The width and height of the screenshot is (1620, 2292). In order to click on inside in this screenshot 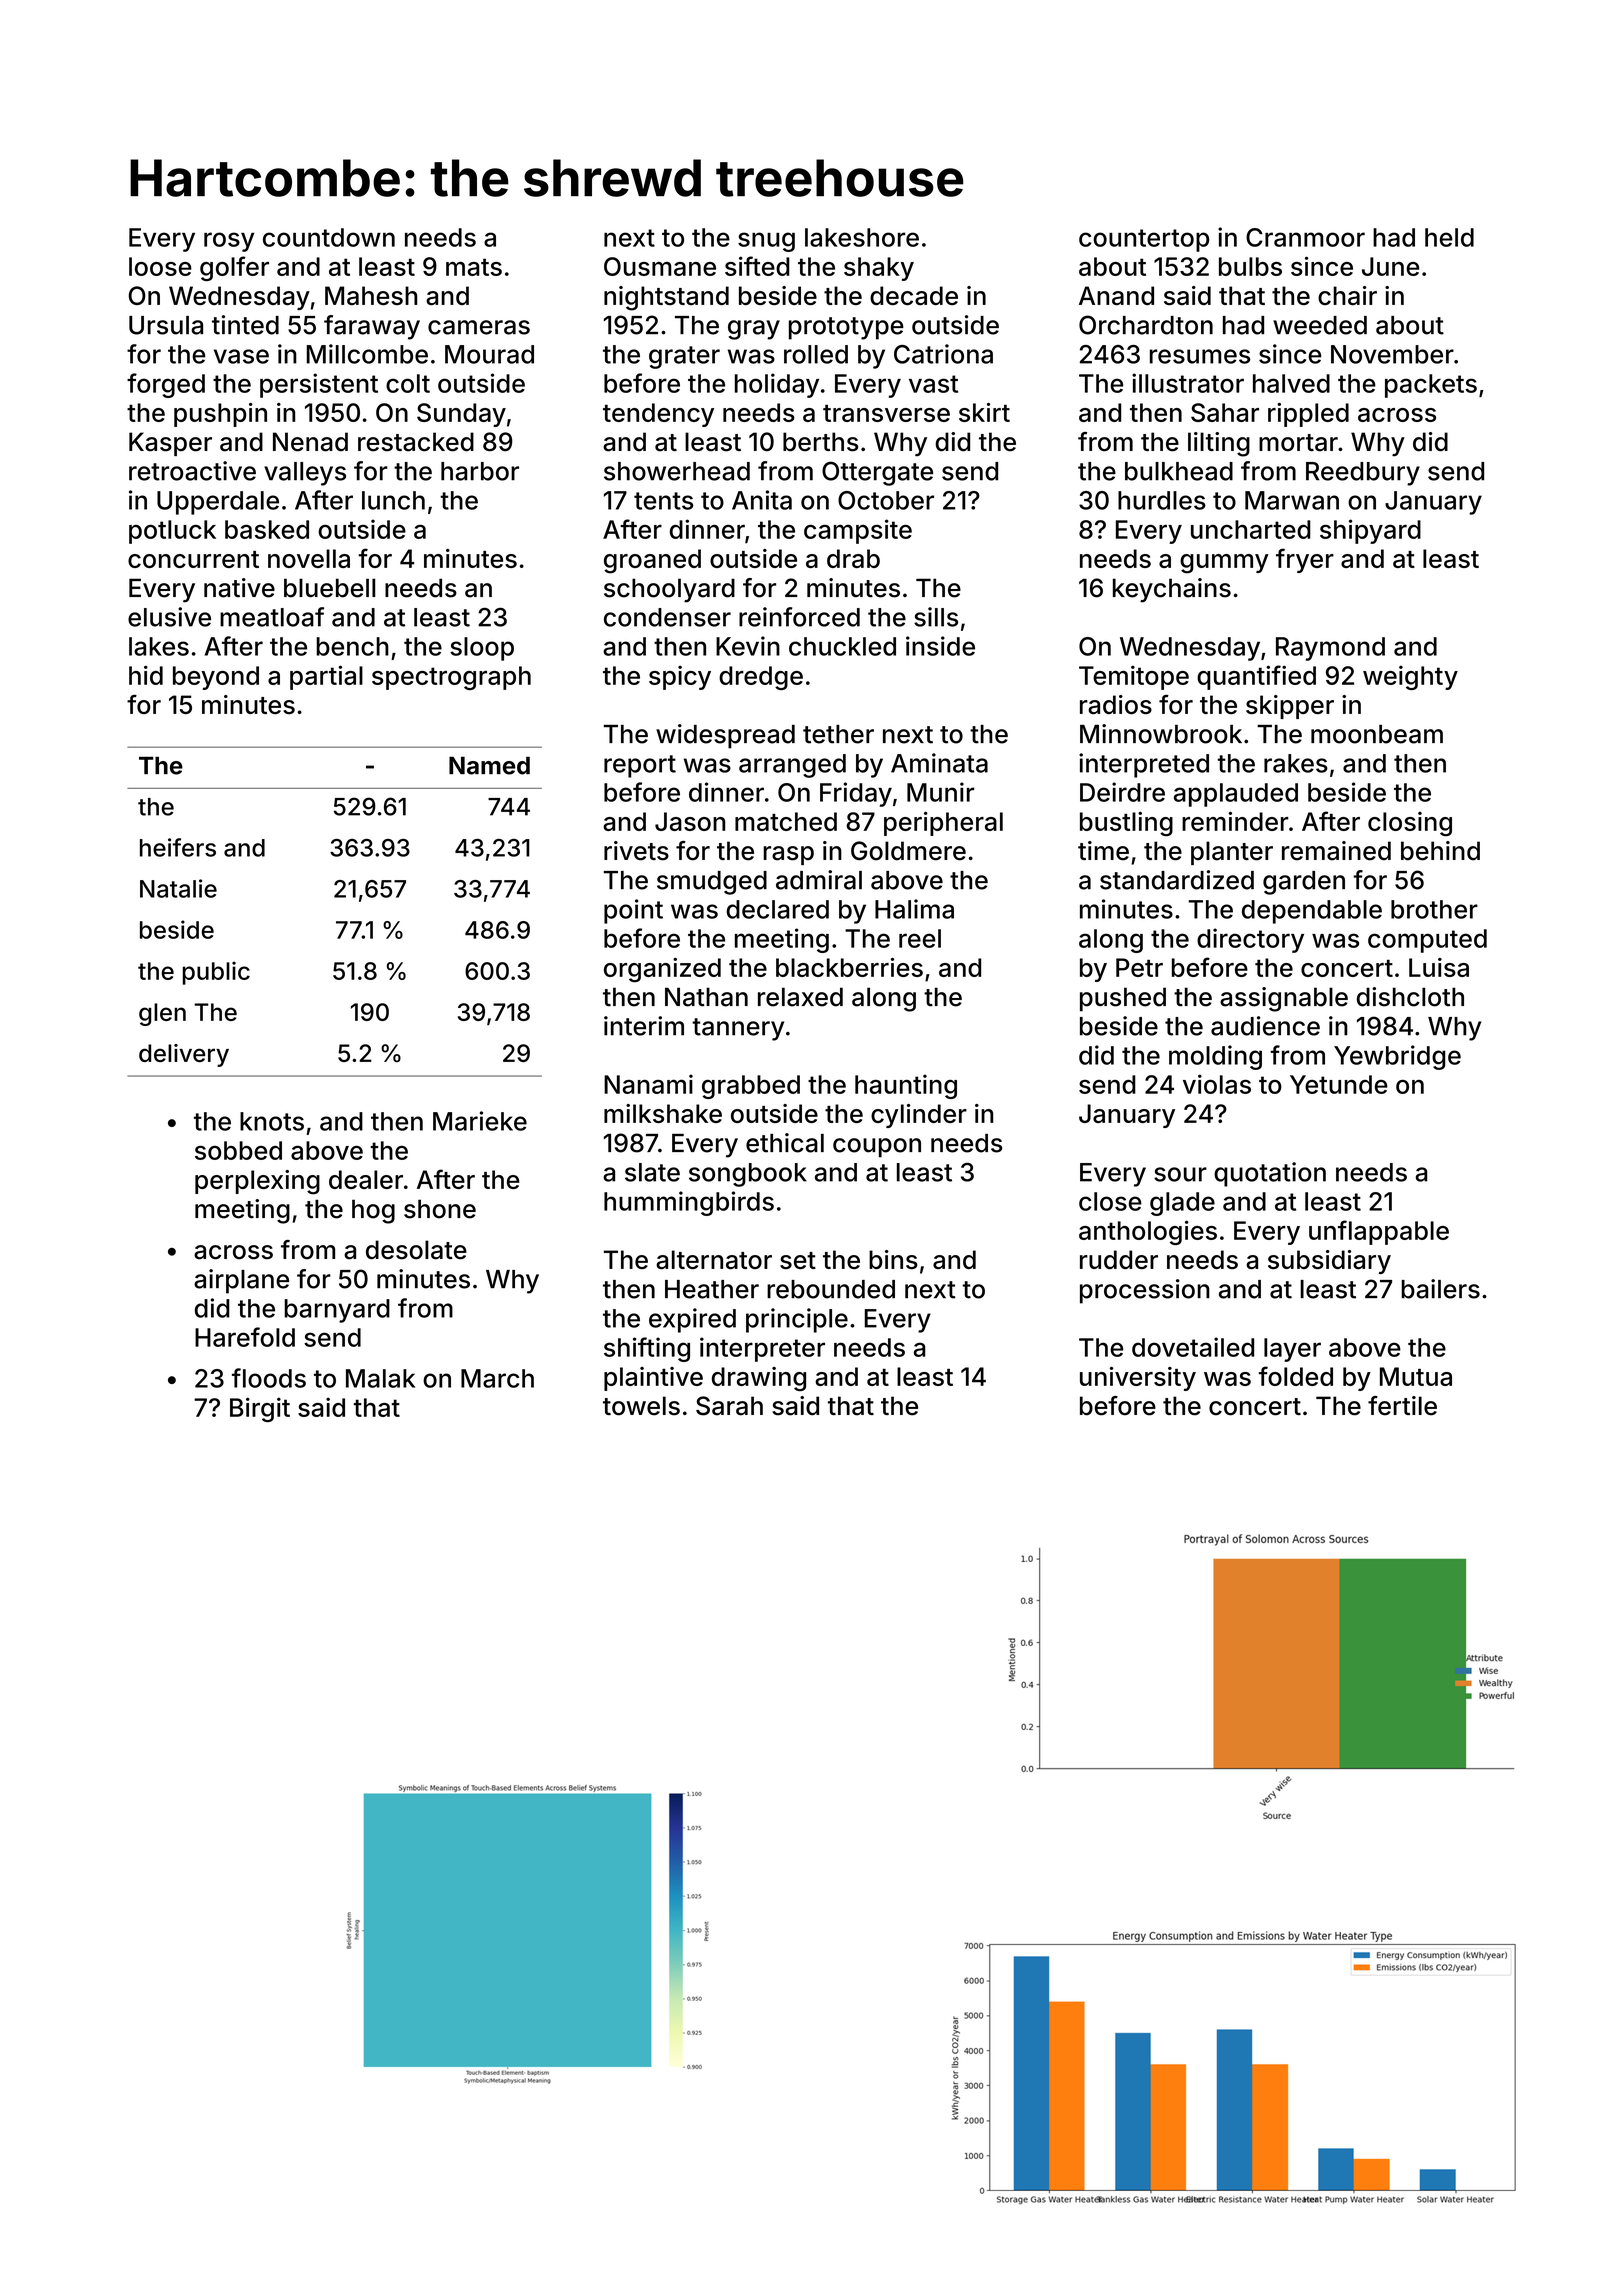, I will do `click(940, 646)`.
